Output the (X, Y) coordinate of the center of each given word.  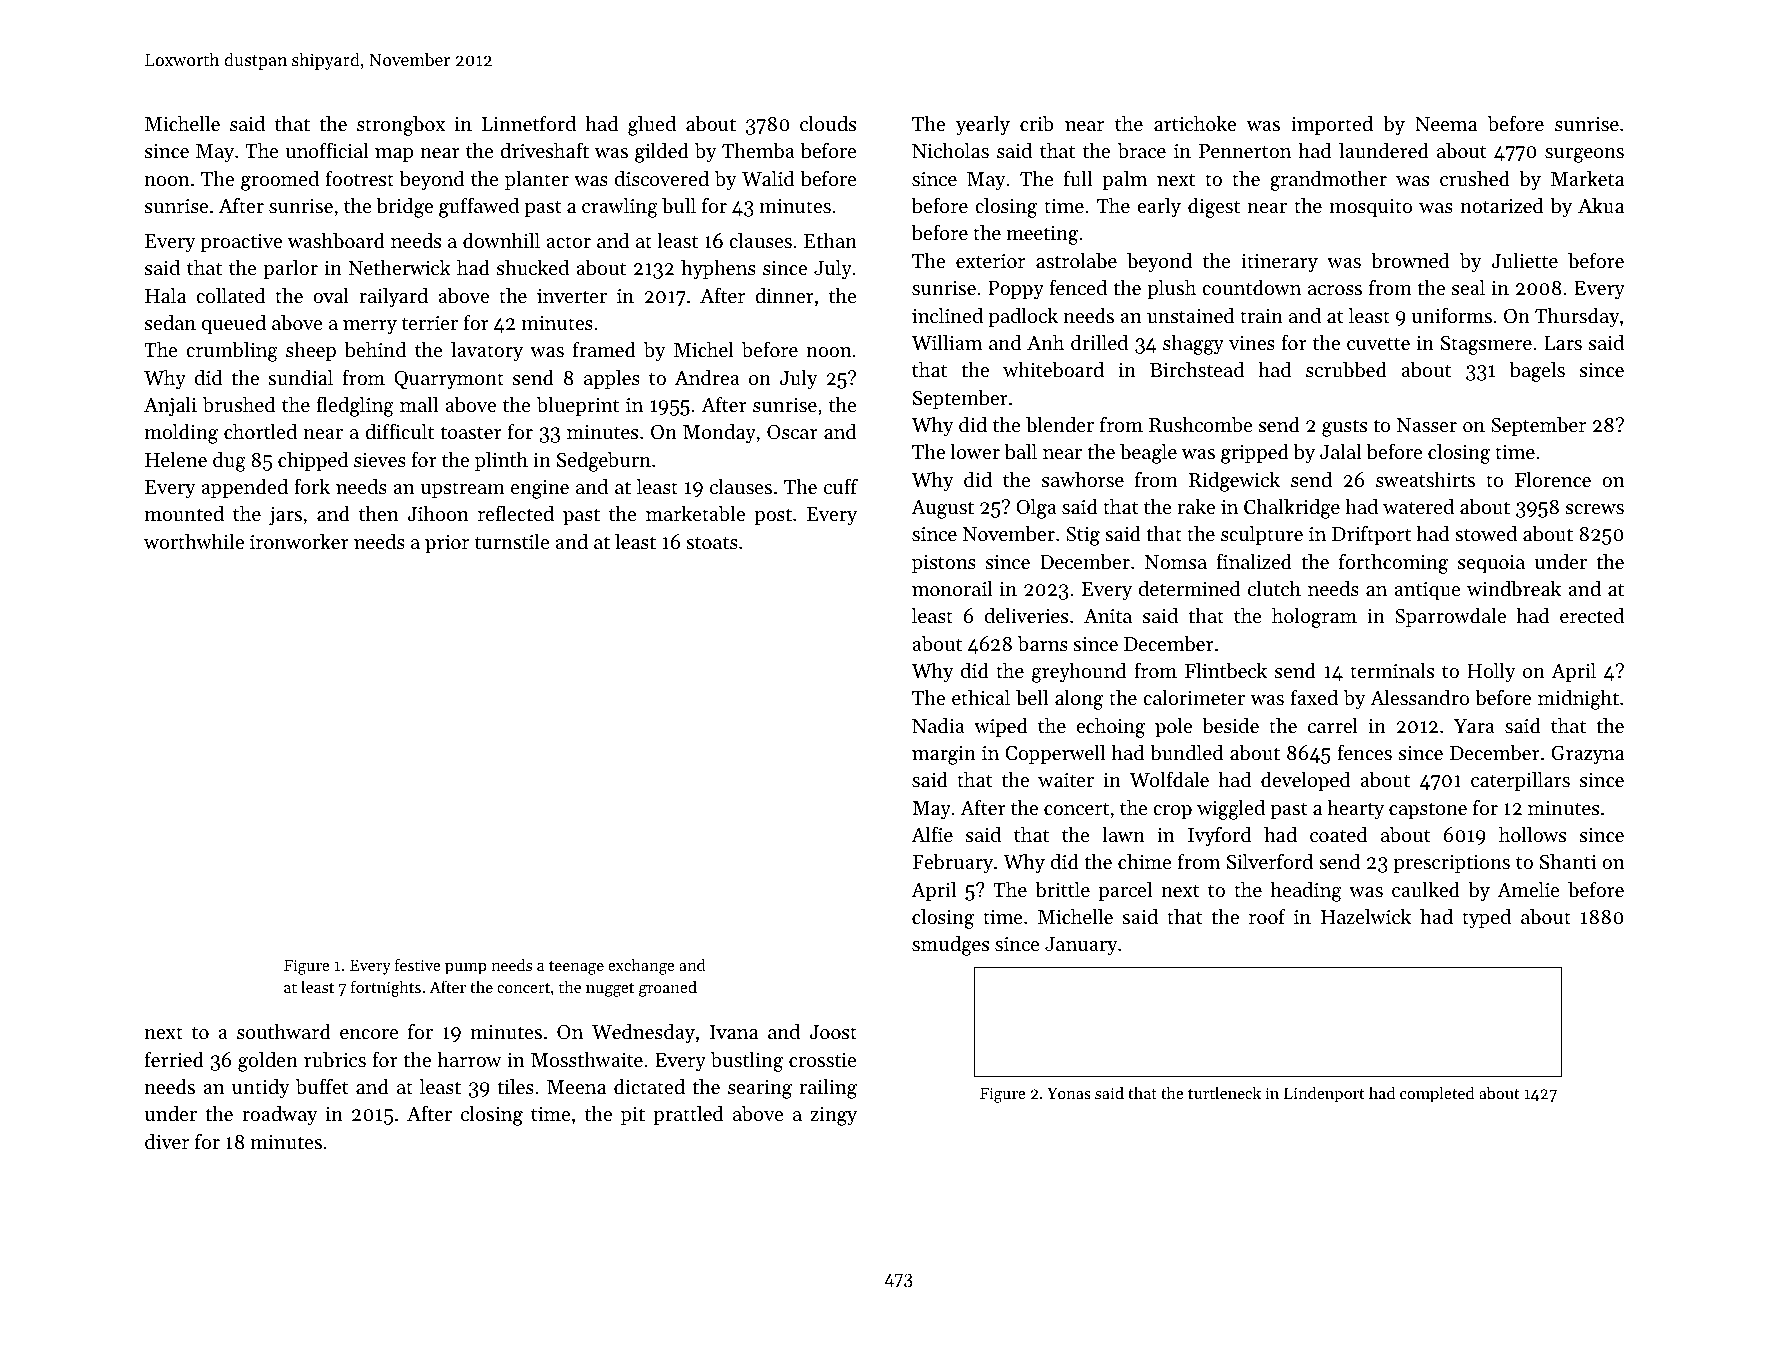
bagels (1537, 371)
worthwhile (194, 541)
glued (652, 125)
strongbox (401, 125)
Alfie (932, 834)
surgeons (1584, 155)
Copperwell (1055, 754)
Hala (165, 295)
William (947, 342)
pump (466, 969)
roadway (280, 1115)
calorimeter (1194, 697)
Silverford (1270, 861)
